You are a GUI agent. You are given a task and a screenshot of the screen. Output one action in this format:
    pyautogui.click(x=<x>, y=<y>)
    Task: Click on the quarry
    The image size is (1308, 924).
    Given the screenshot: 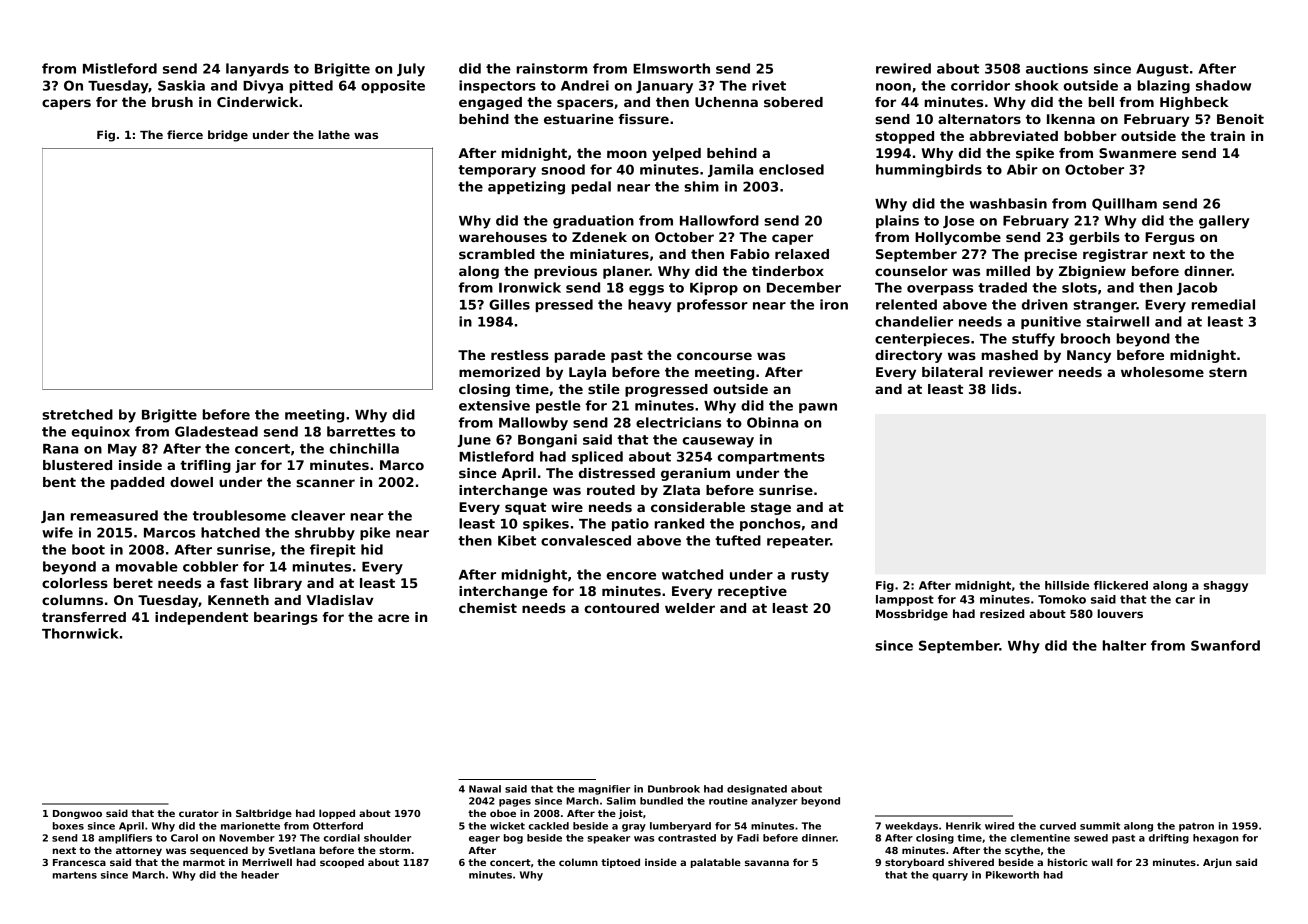 What is the action you would take?
    pyautogui.click(x=950, y=877)
